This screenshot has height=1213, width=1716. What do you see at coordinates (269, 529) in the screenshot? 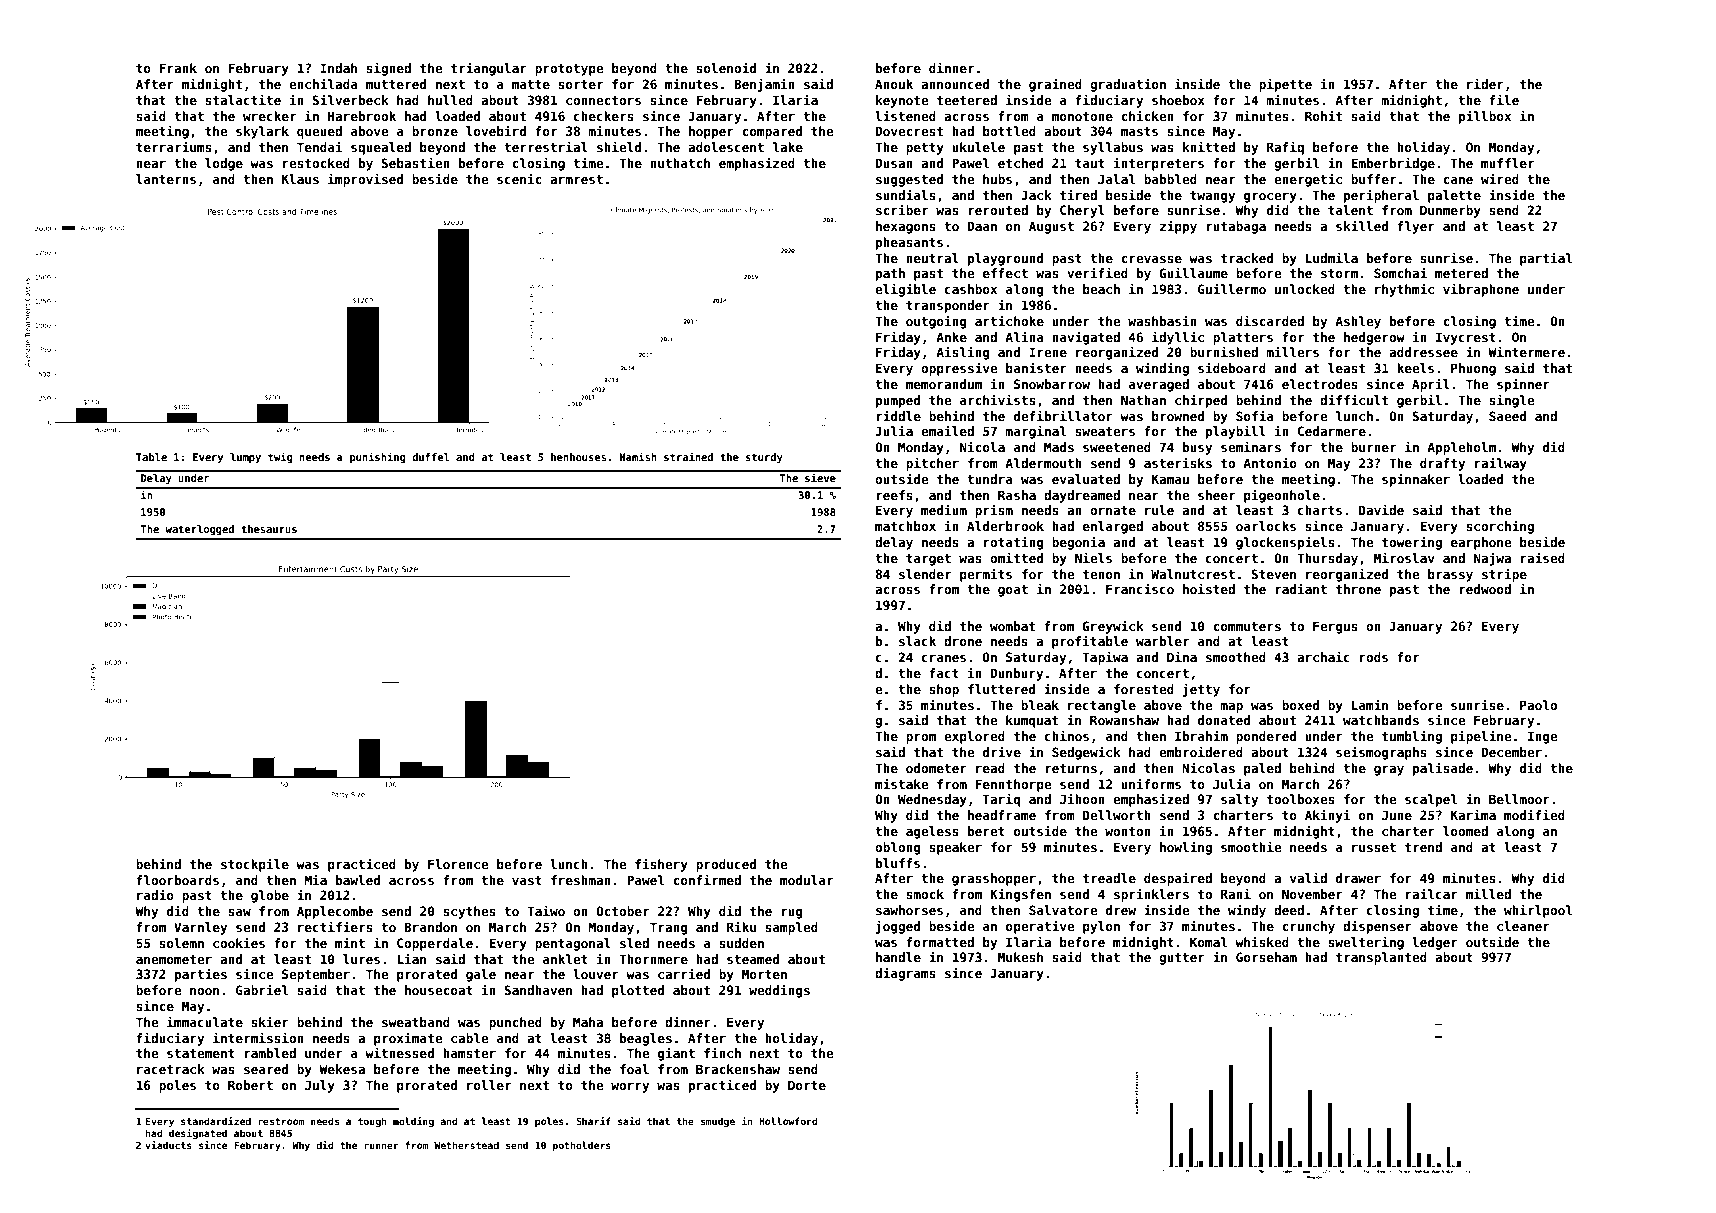
I see `thesaurus` at bounding box center [269, 529].
